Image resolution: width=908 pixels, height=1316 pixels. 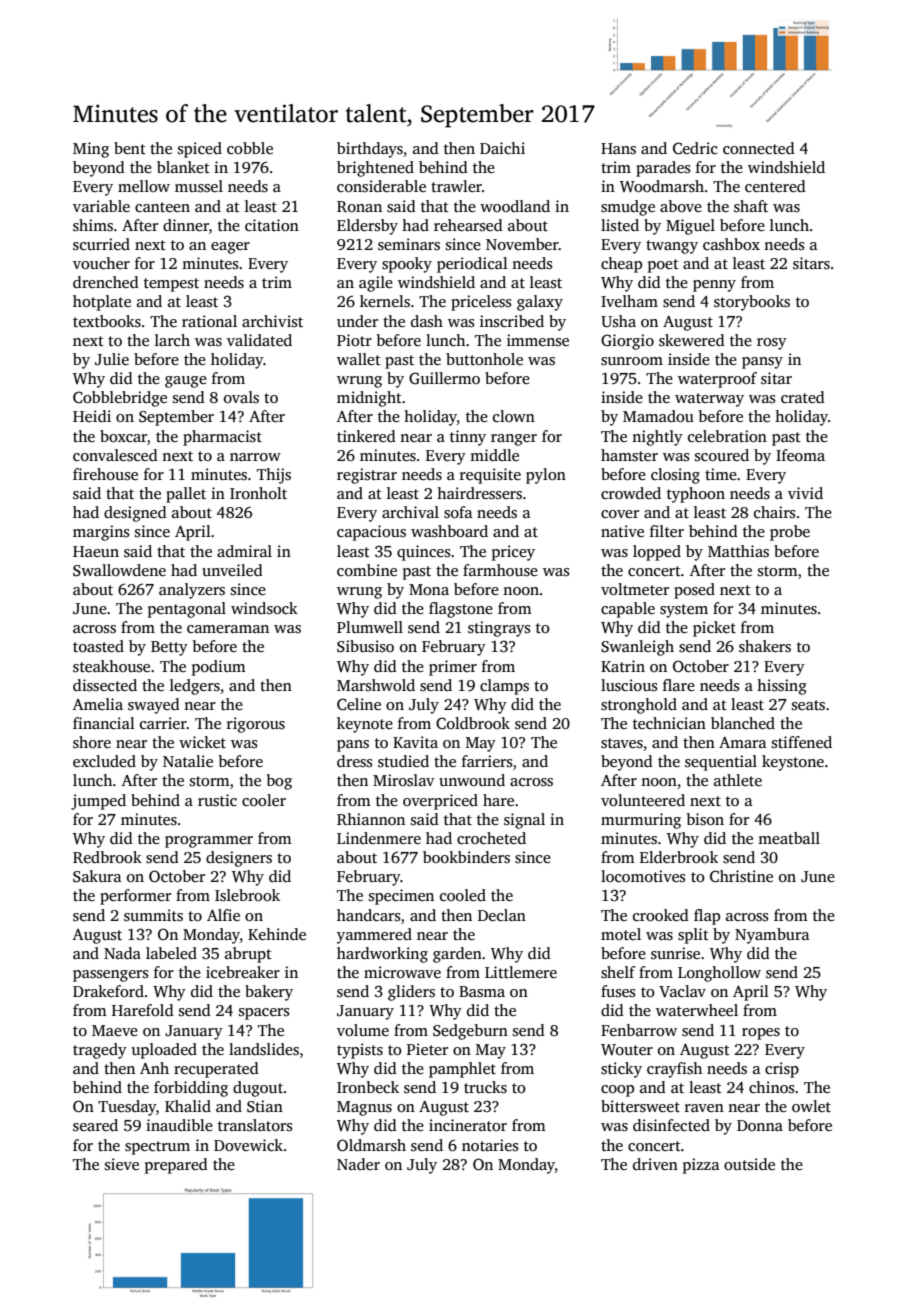 I want to click on farriers, so click(x=487, y=761).
